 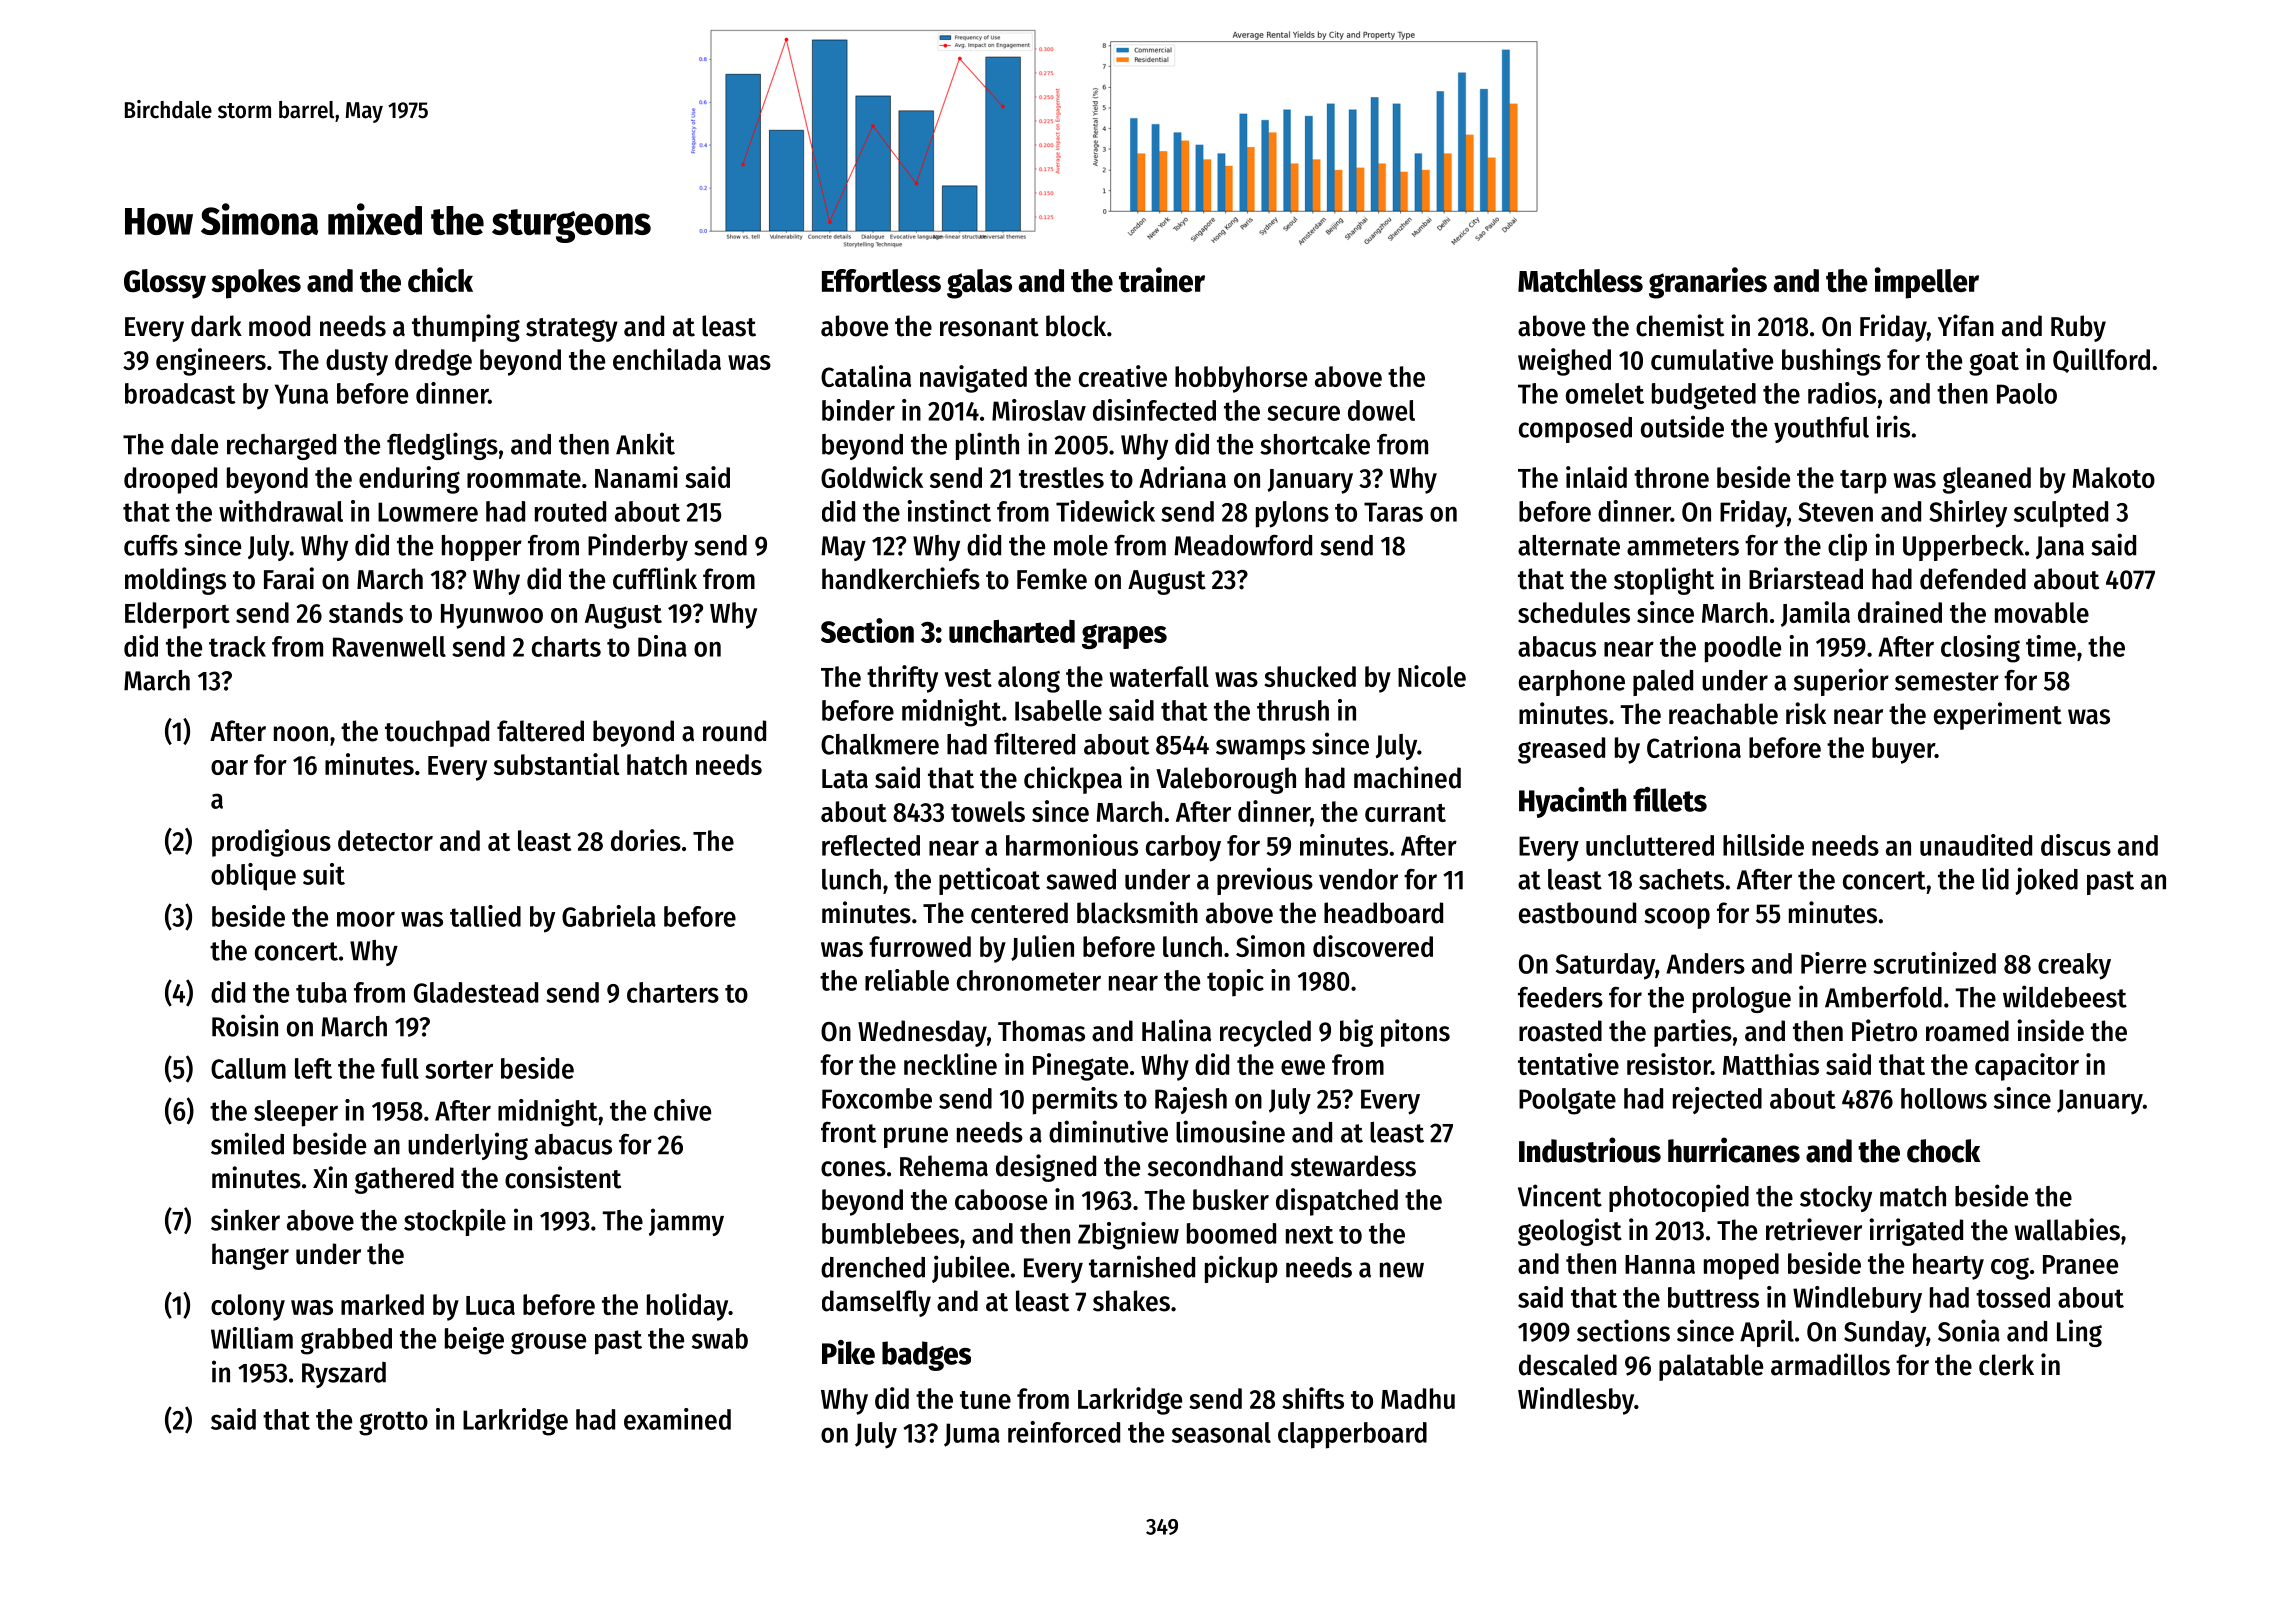 I want to click on prodigious, so click(x=271, y=843).
